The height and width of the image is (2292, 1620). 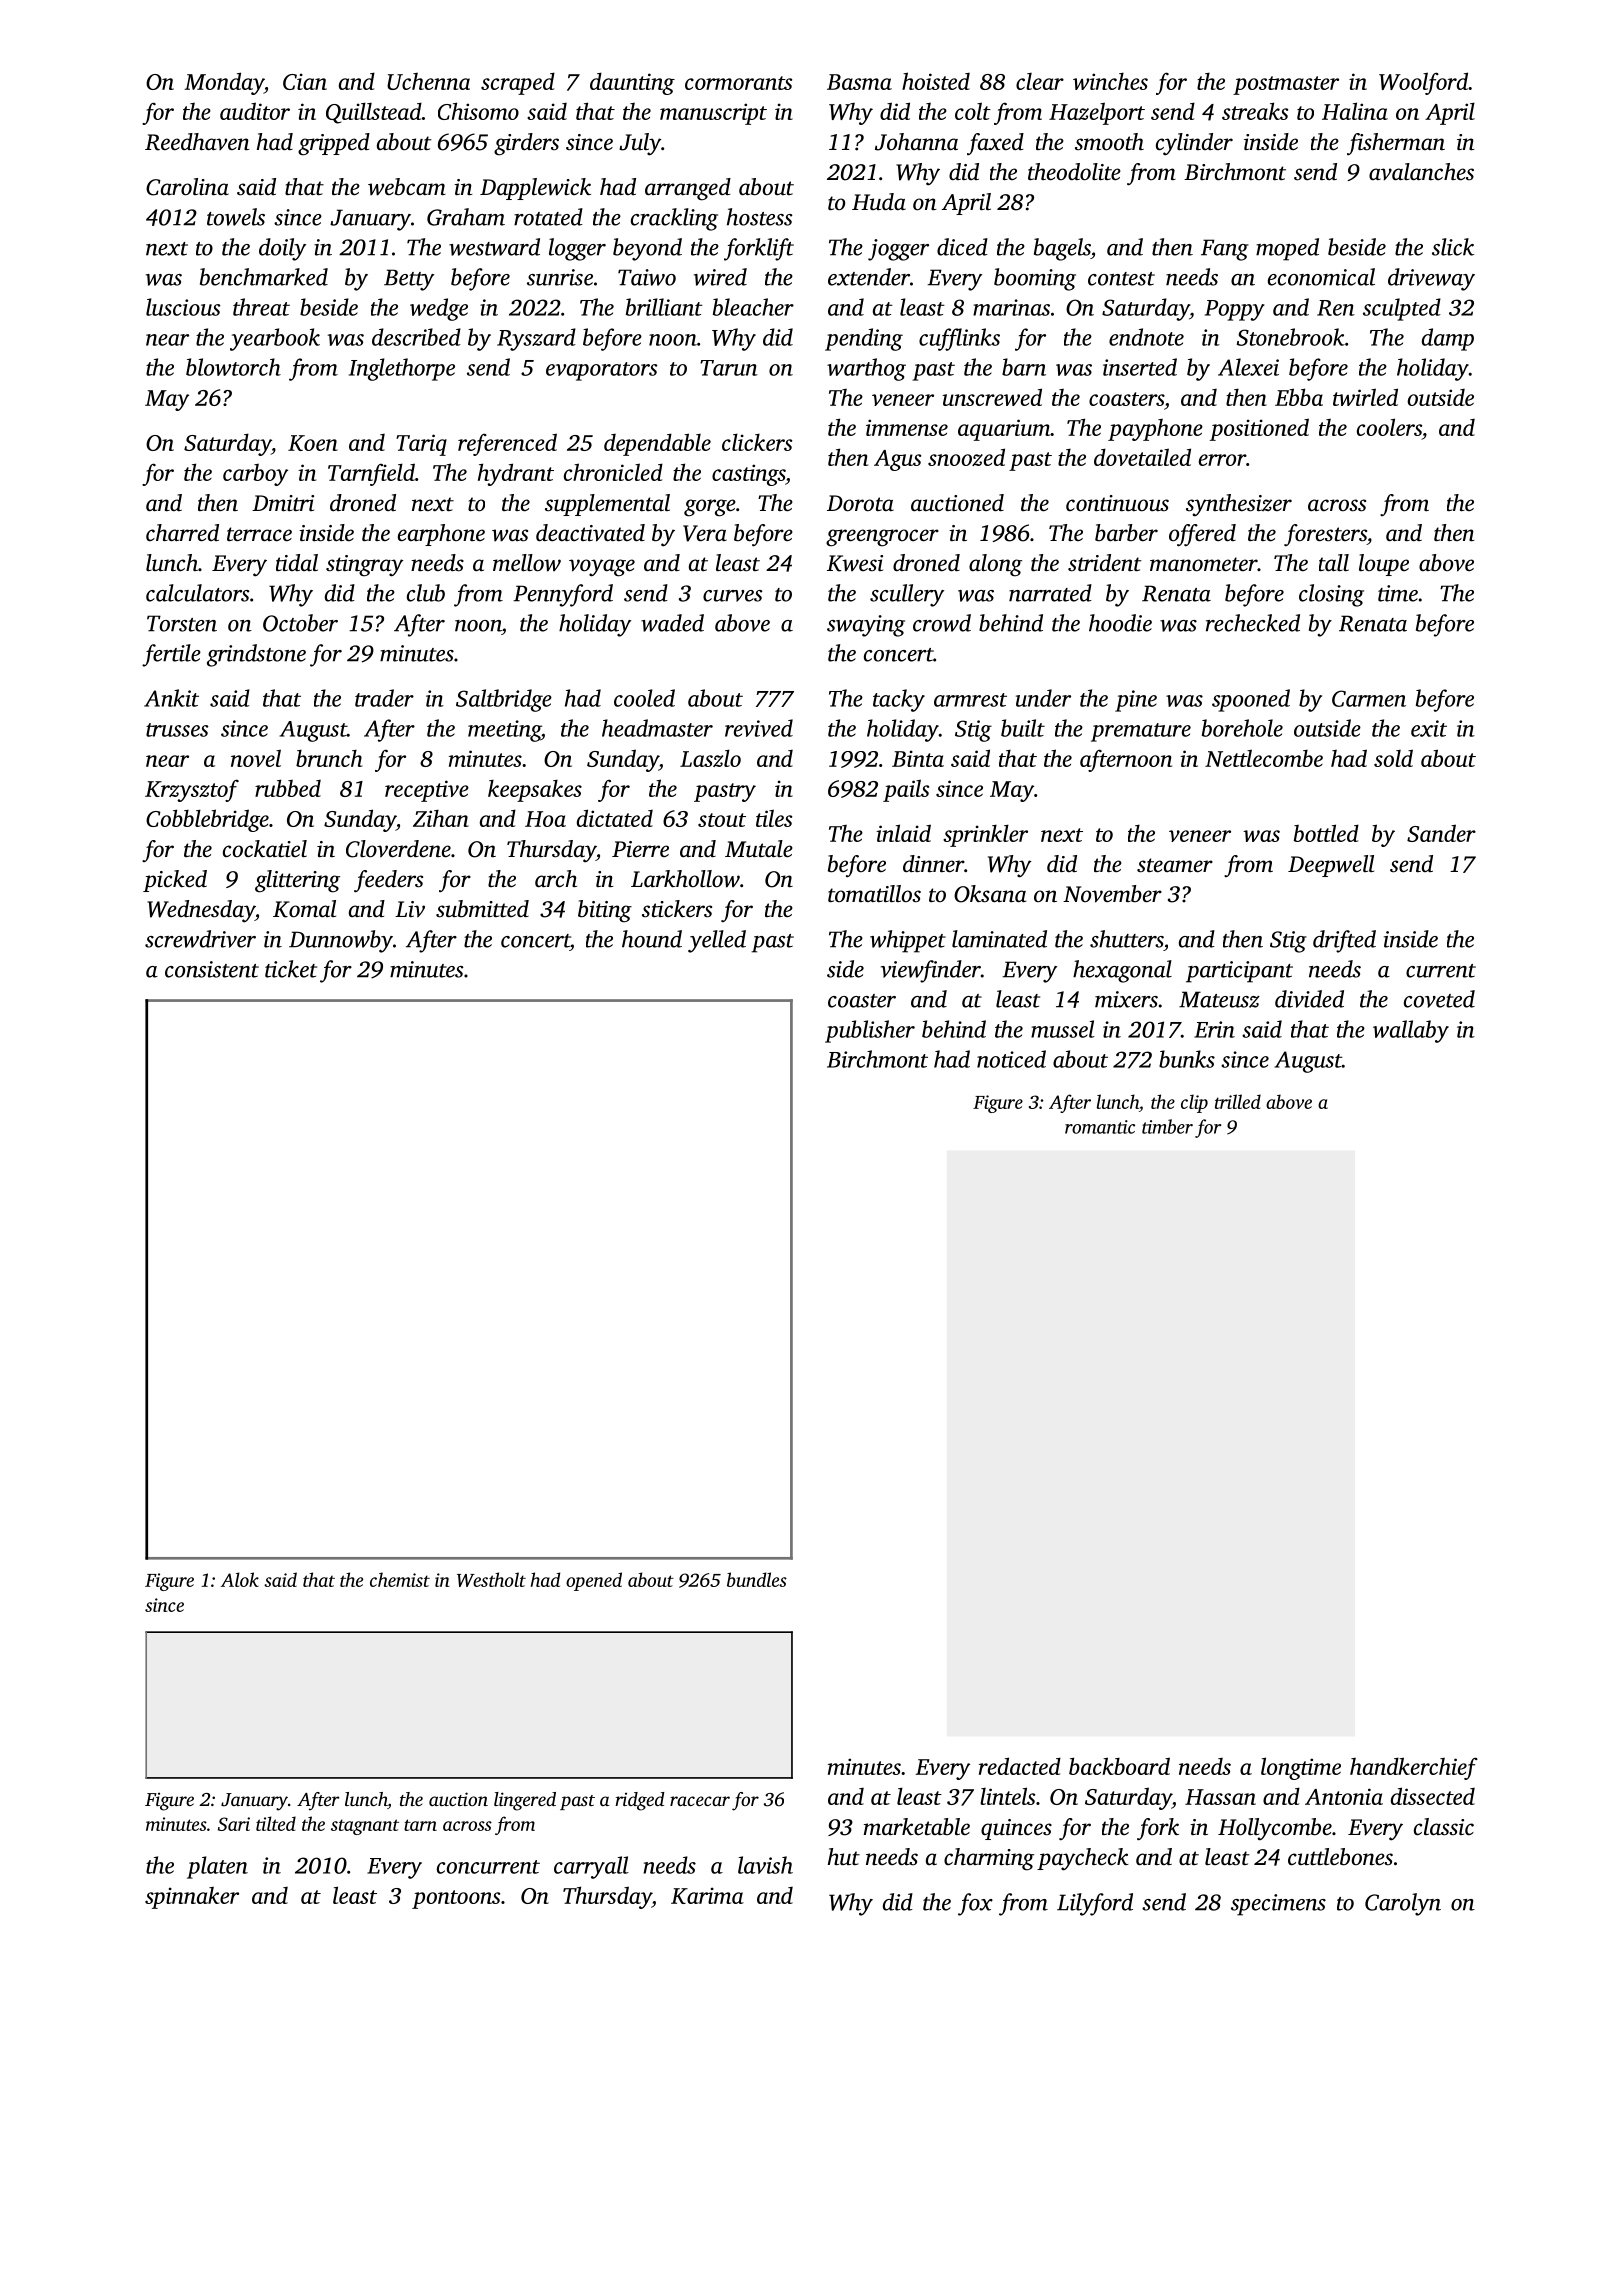 I want to click on cormorants, so click(x=738, y=83).
